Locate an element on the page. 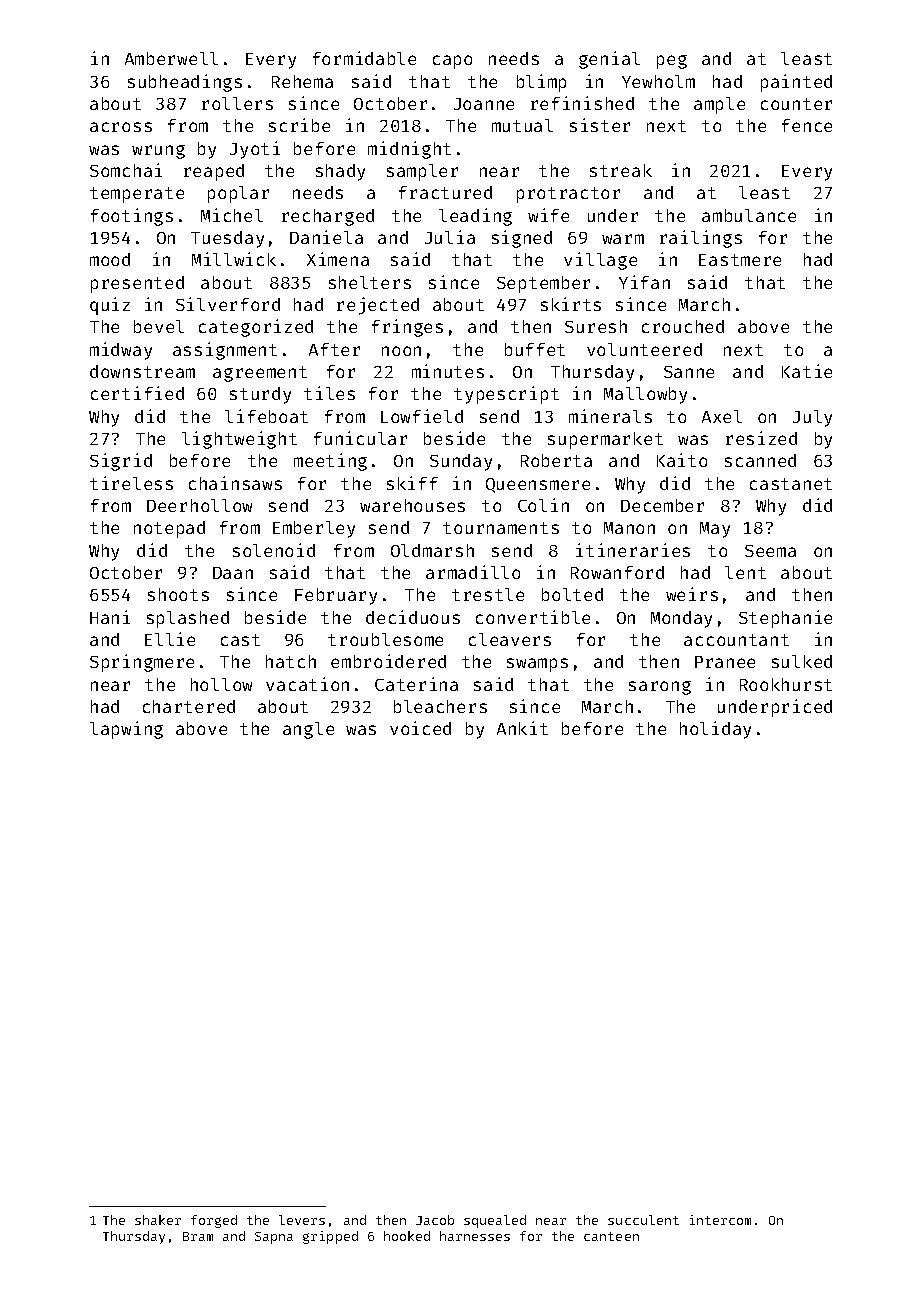 The image size is (924, 1308). holiday is located at coordinates (715, 730).
